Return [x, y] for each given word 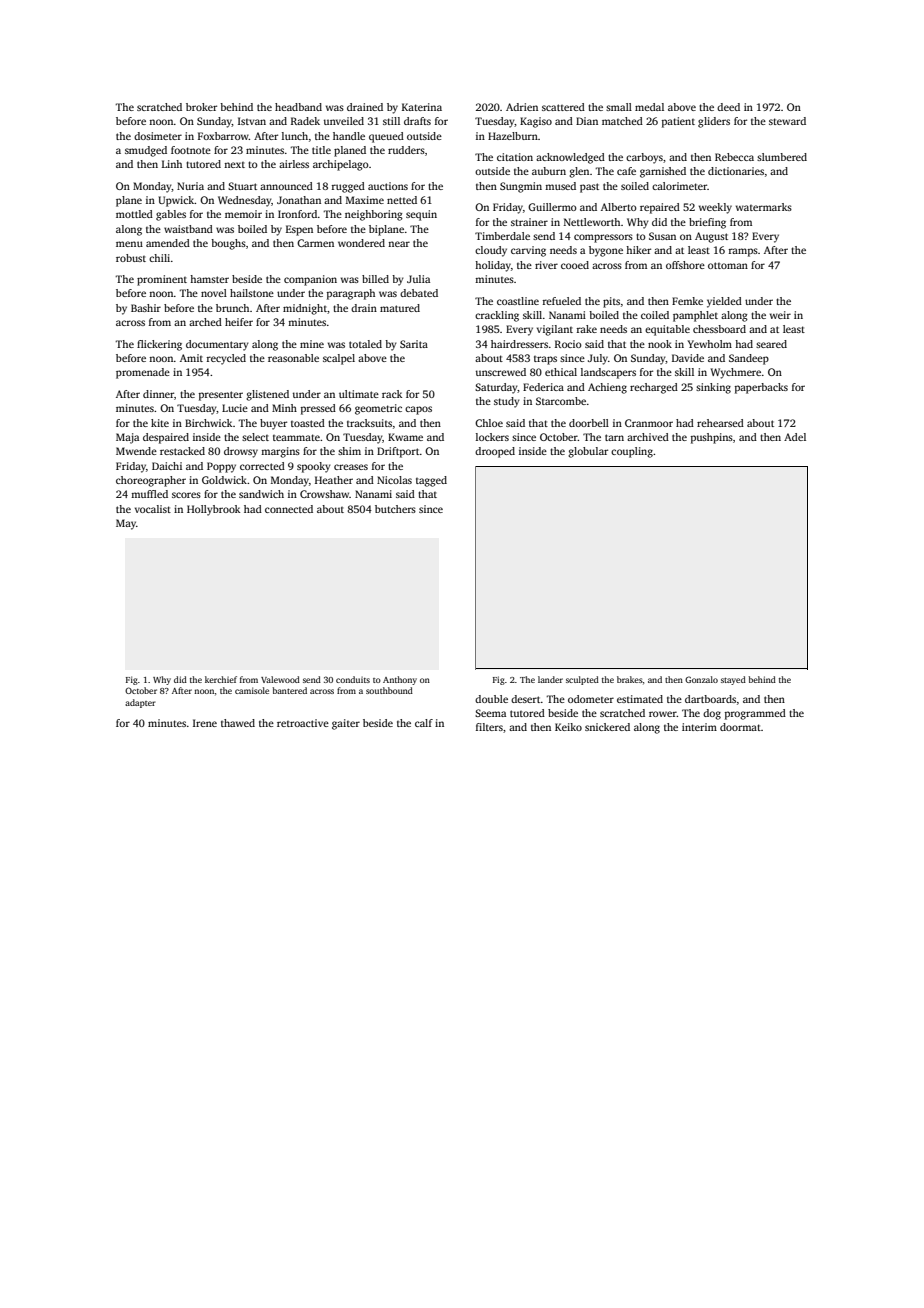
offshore [685, 265]
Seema [490, 713]
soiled [635, 186]
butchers [395, 509]
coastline [518, 301]
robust [131, 258]
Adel [795, 437]
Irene [205, 723]
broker [201, 107]
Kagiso [536, 122]
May [126, 524]
